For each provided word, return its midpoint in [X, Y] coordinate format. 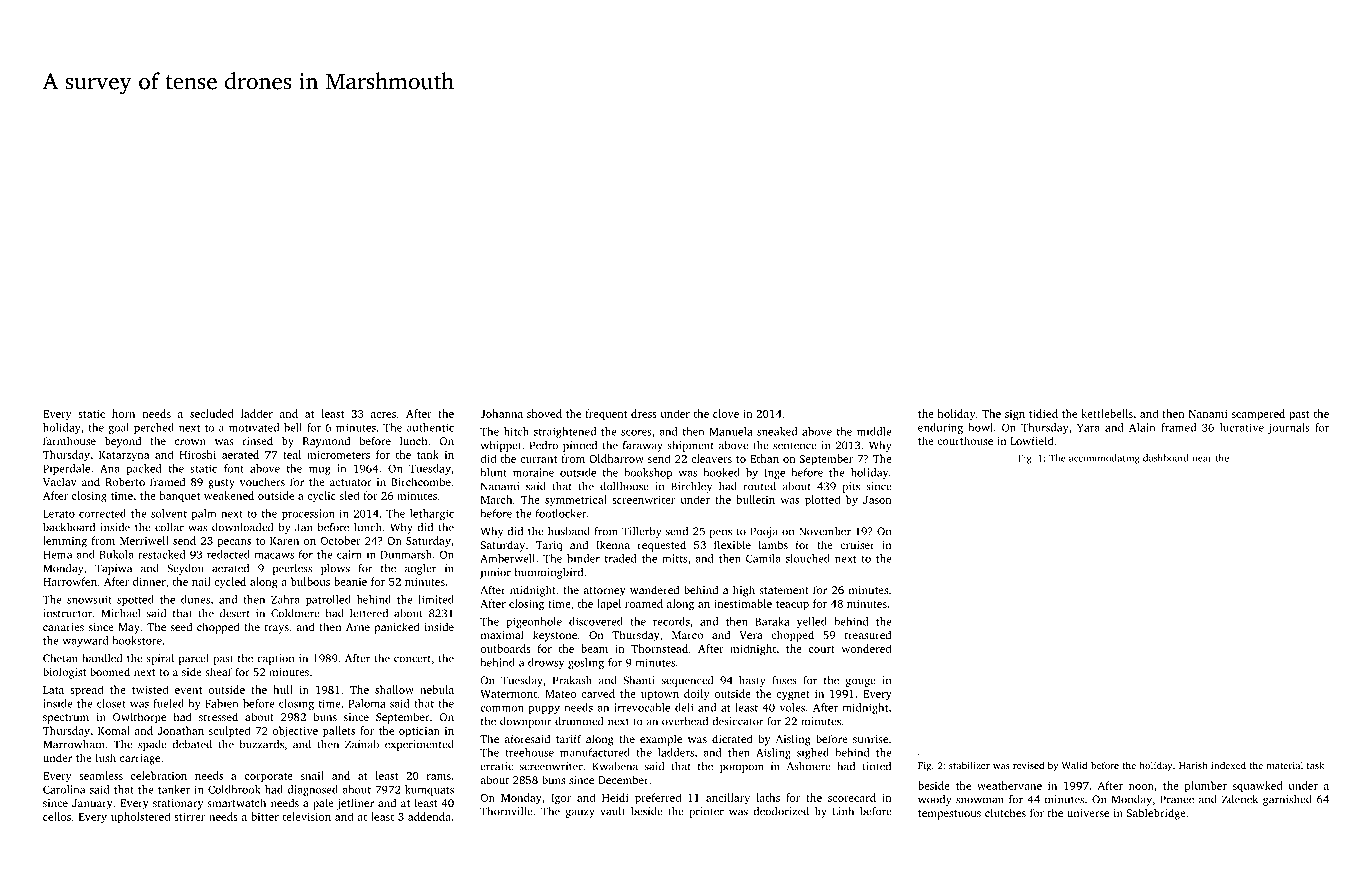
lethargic [432, 514]
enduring [940, 428]
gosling [586, 663]
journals [1289, 428]
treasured [868, 634]
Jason [877, 500]
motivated [254, 427]
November [825, 531]
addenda [429, 816]
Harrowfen [70, 581]
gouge [860, 682]
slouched [808, 558]
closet [111, 703]
